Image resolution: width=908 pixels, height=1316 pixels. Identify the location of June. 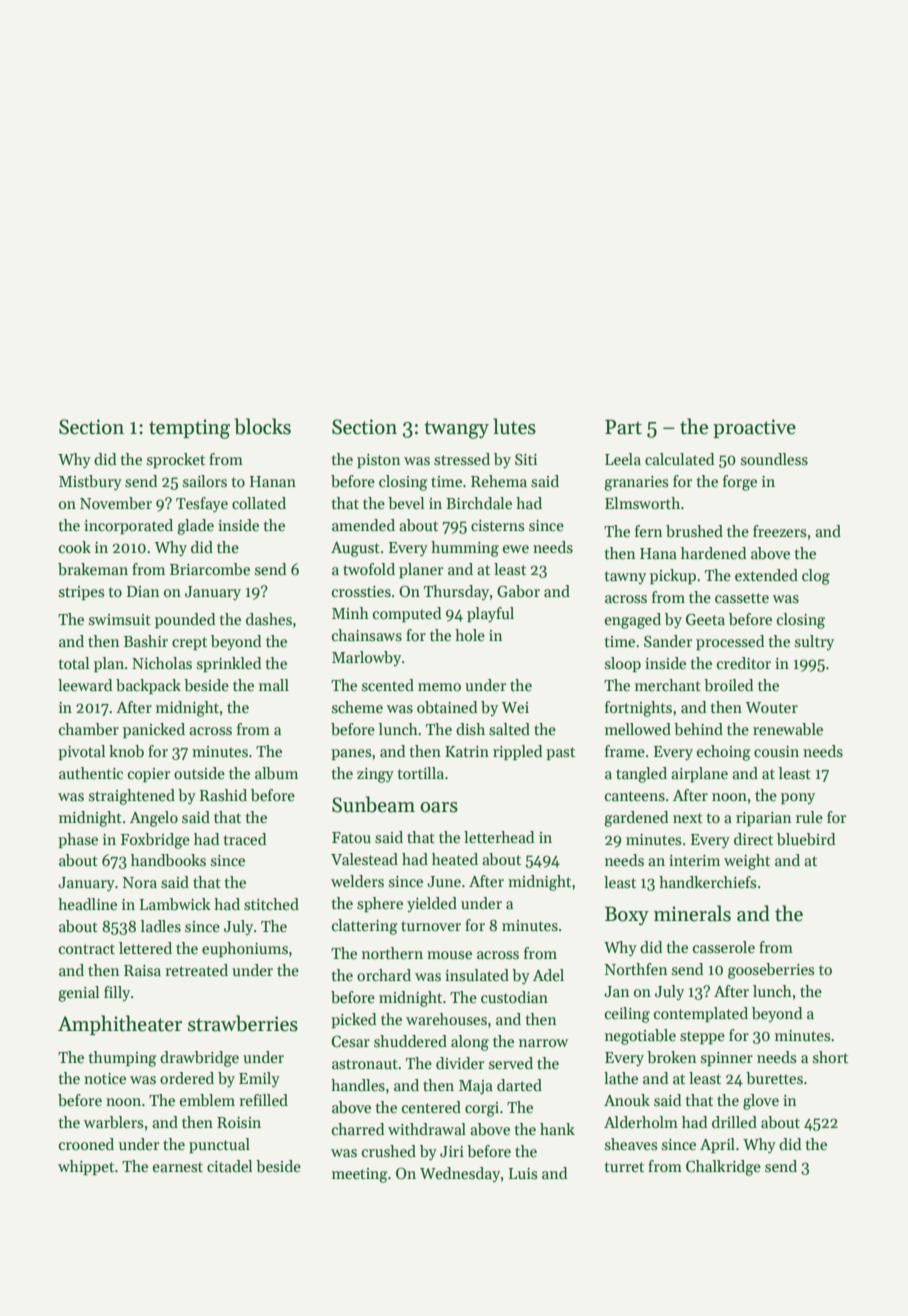
(444, 881).
